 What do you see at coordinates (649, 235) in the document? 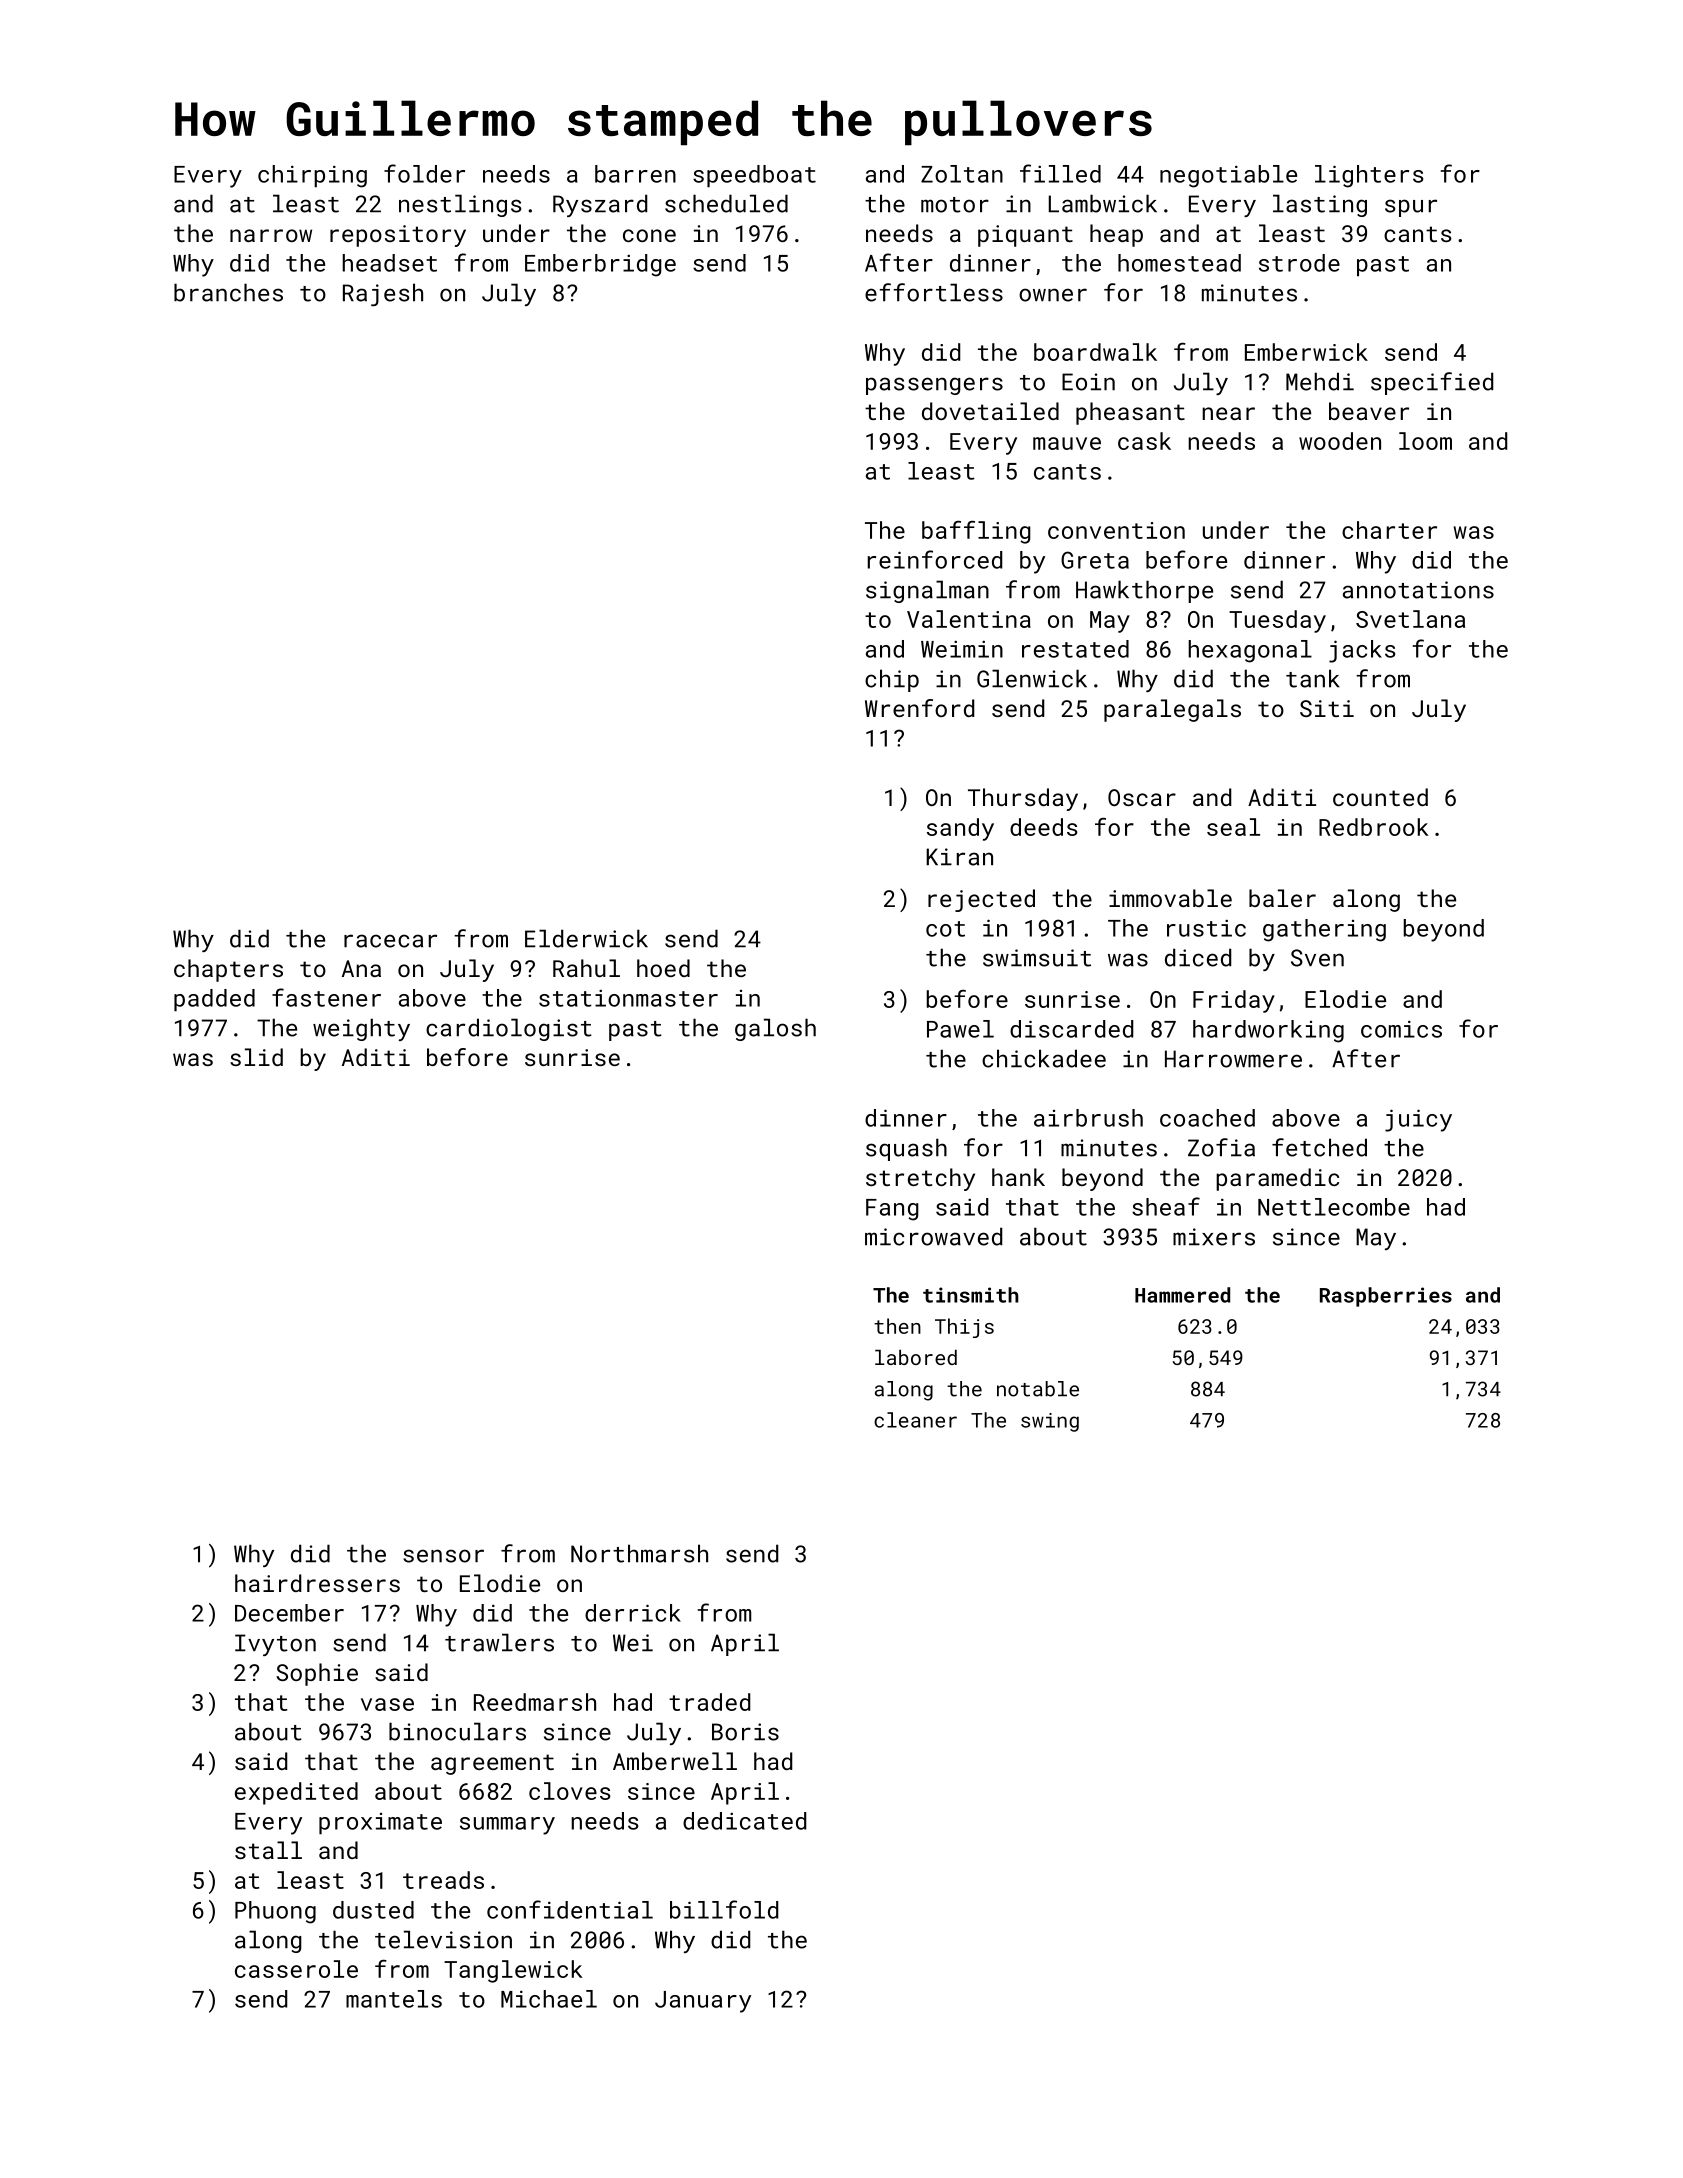
I see `cone` at bounding box center [649, 235].
